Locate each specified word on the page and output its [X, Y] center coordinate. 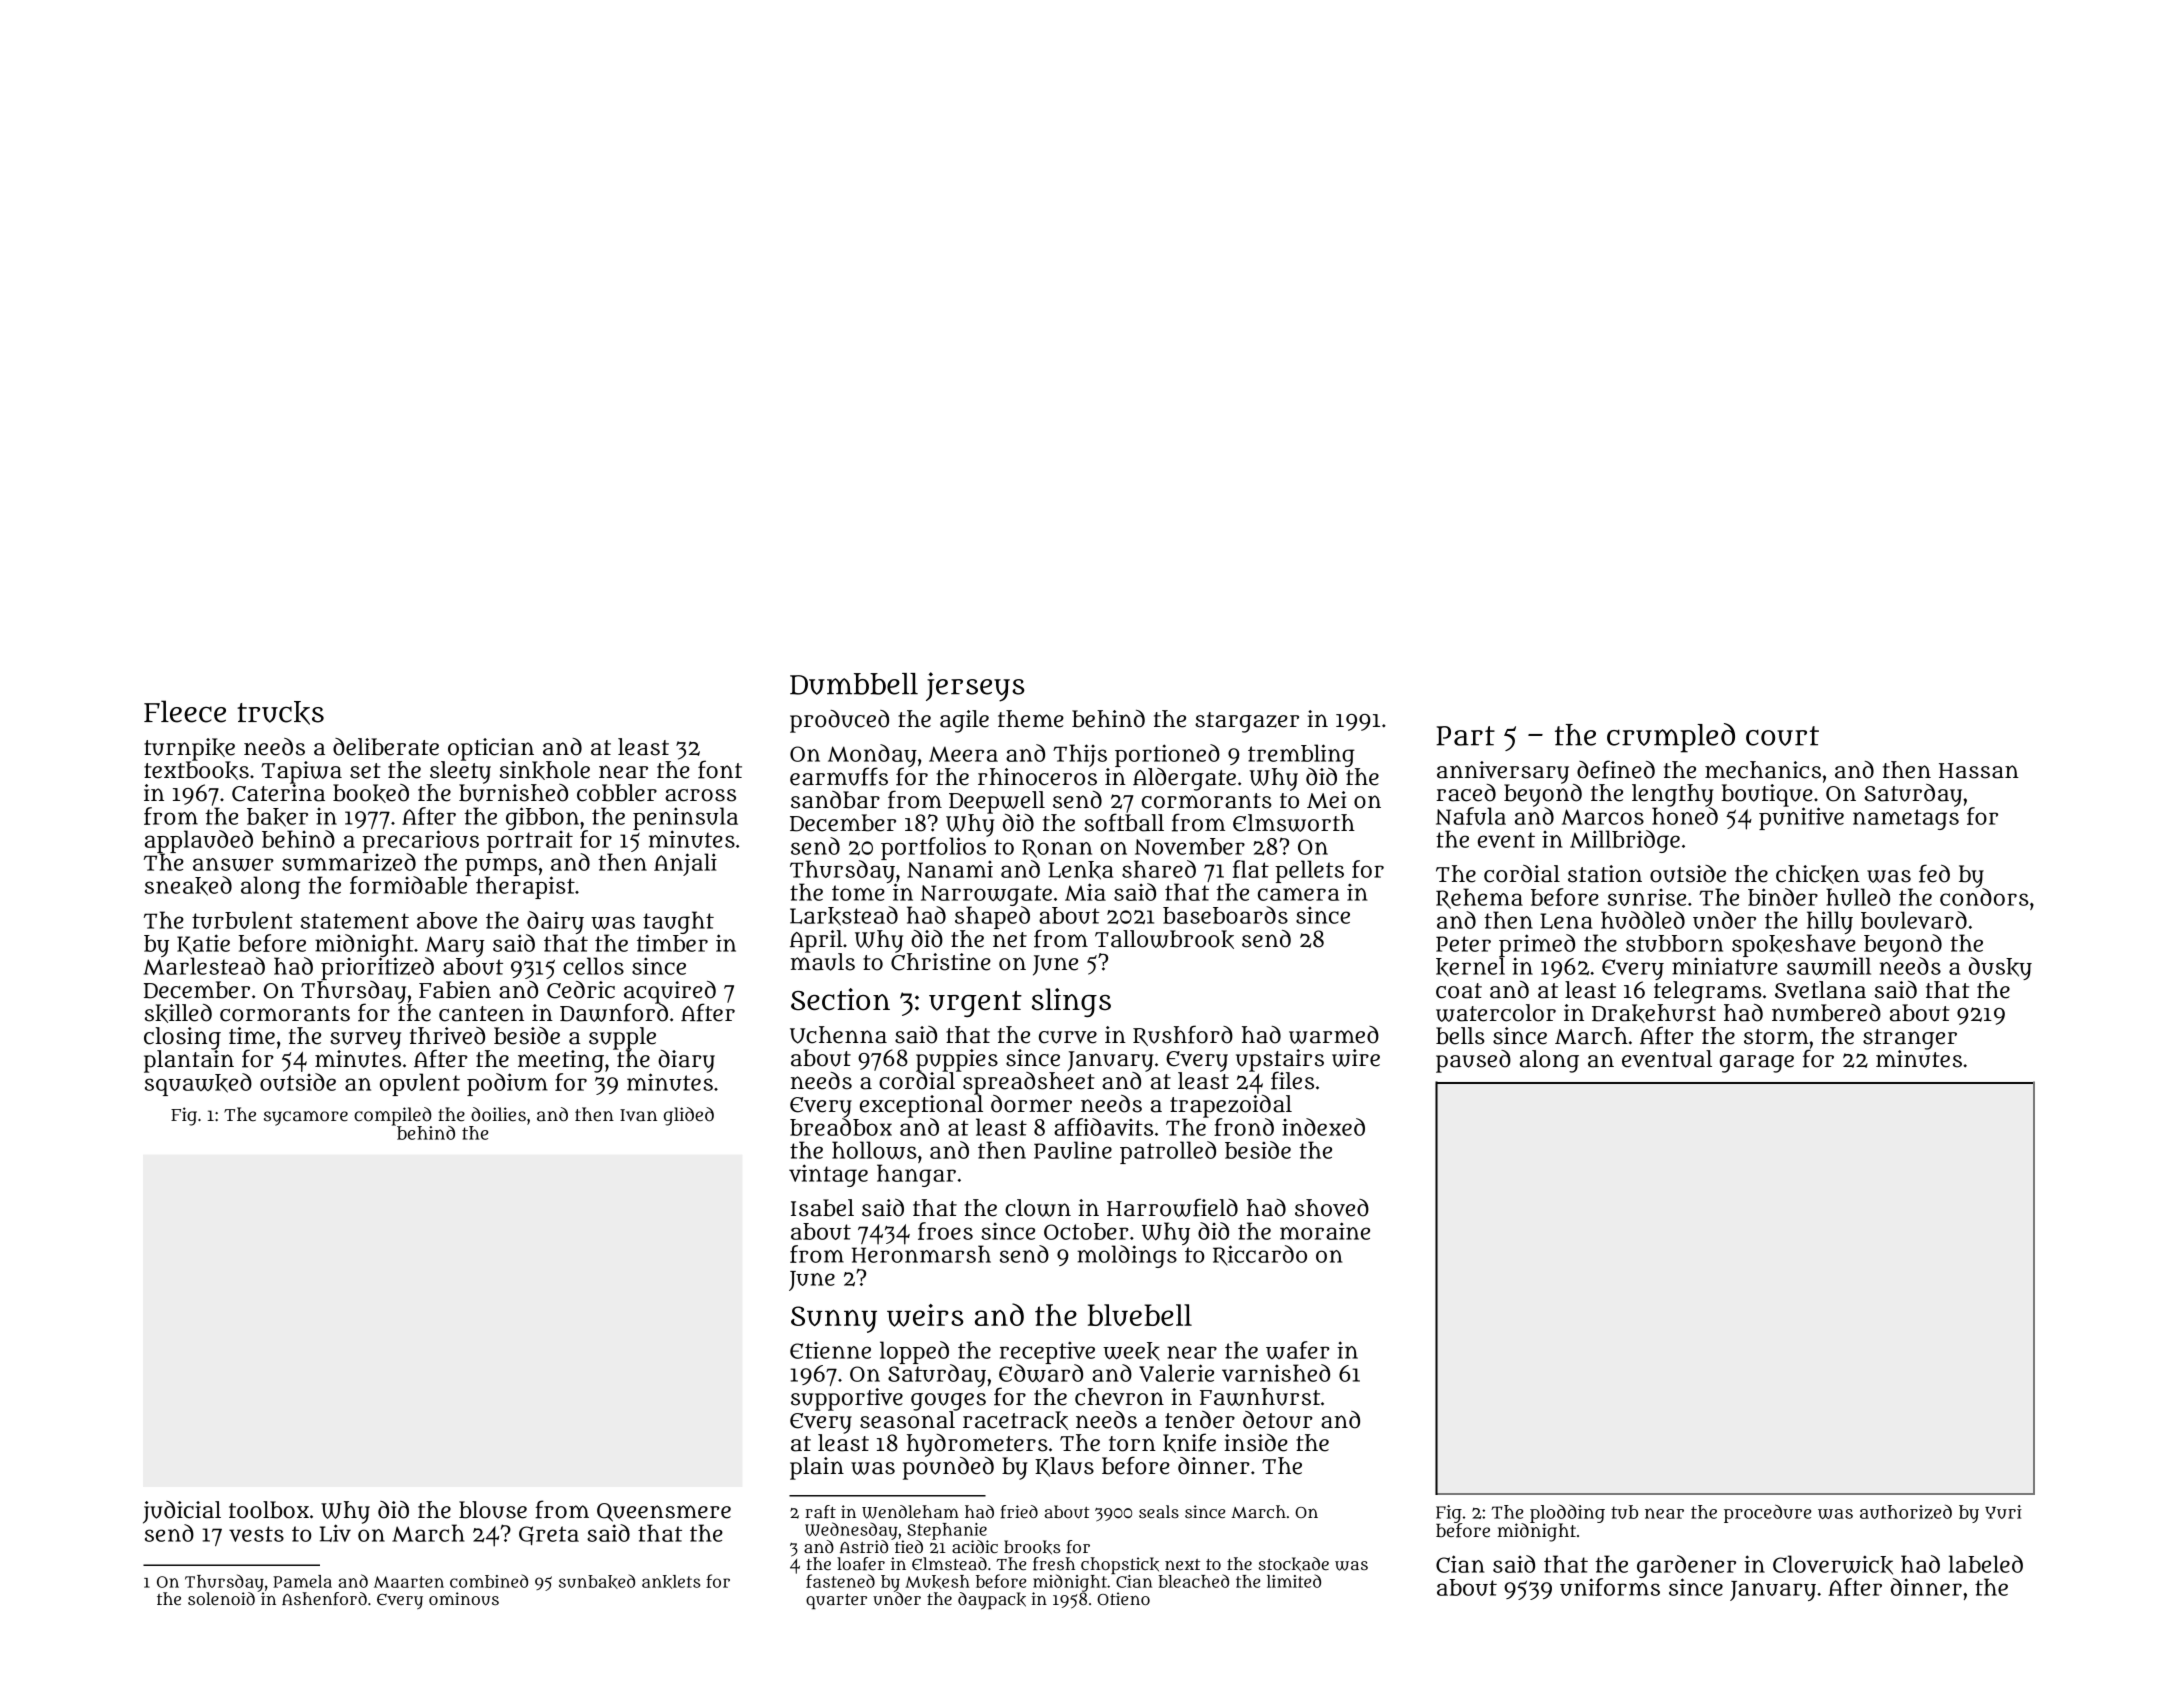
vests [256, 1534]
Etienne [830, 1350]
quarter [836, 1601]
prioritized [377, 968]
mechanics [1763, 770]
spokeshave [1794, 945]
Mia [1085, 892]
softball [1124, 822]
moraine [1325, 1231]
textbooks [196, 770]
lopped [914, 1352]
